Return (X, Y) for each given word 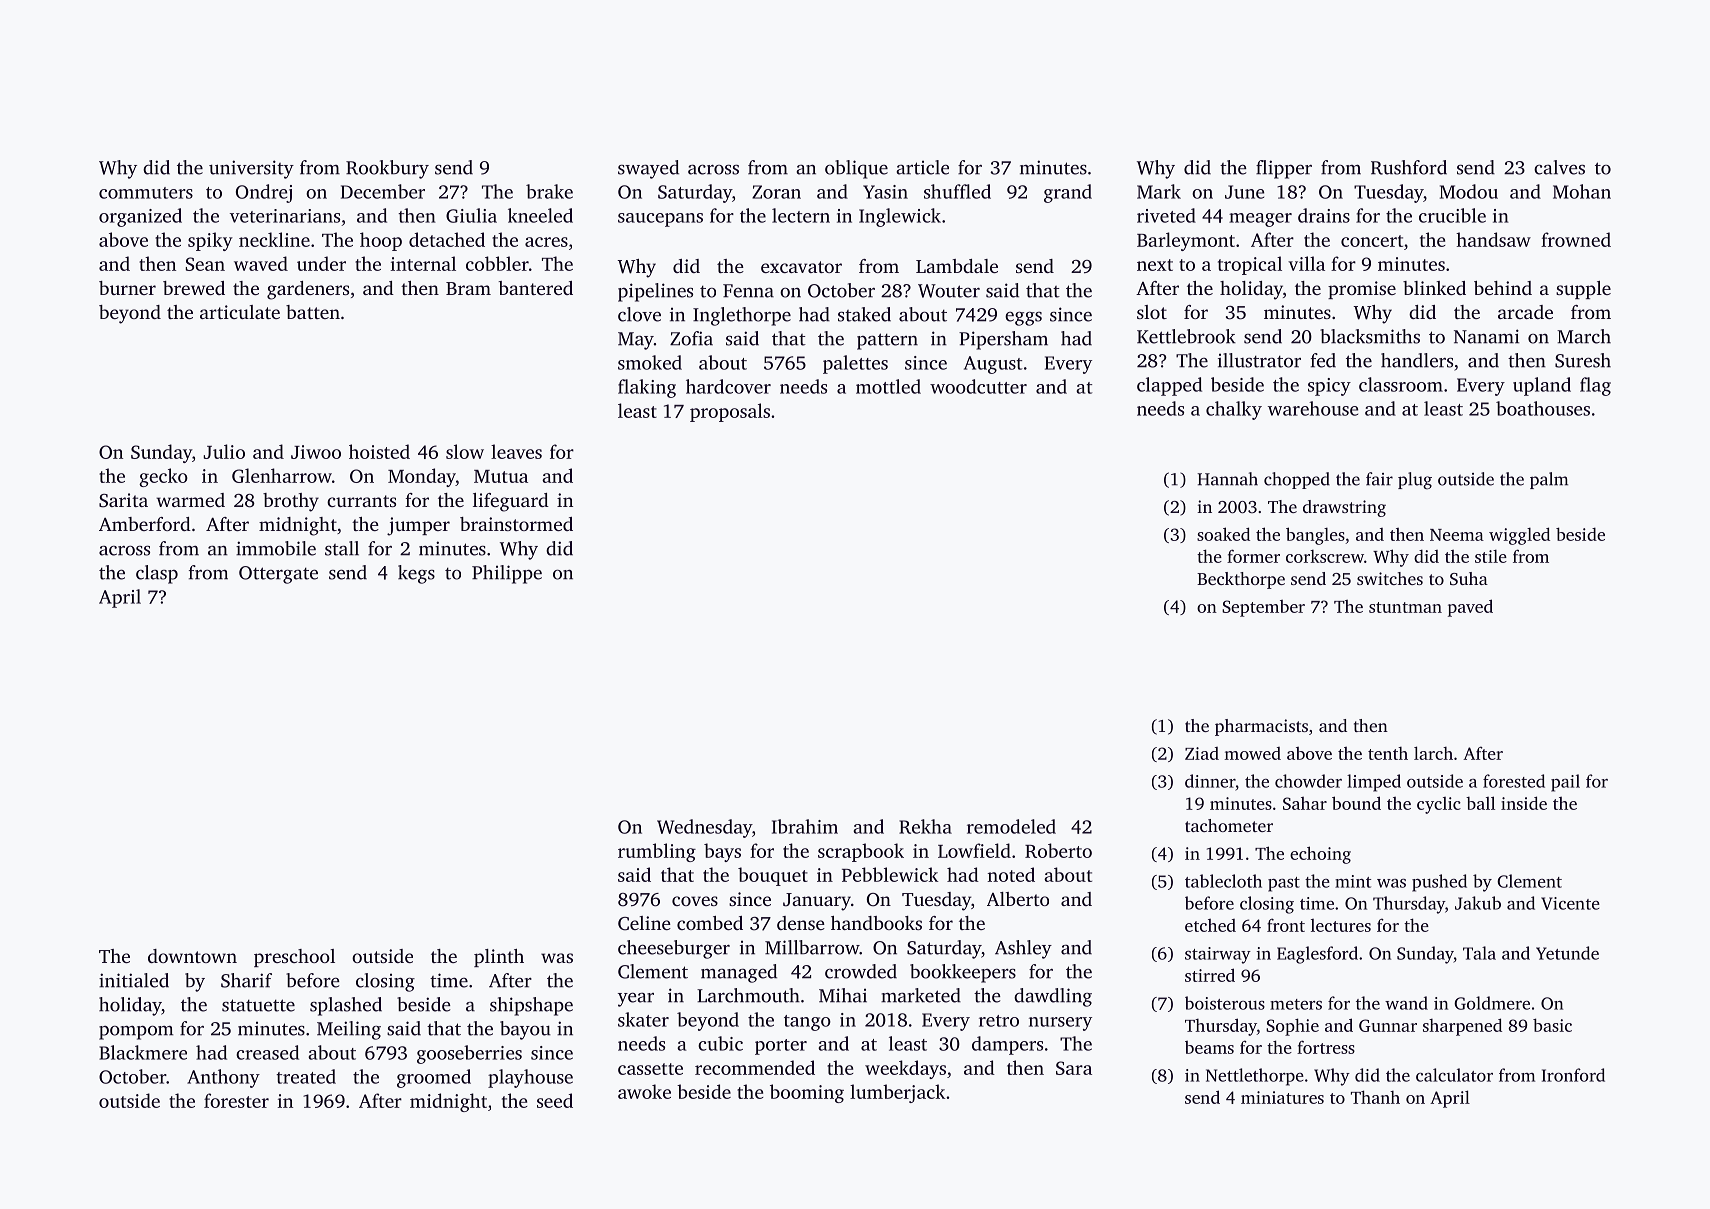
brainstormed (516, 524)
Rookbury (387, 169)
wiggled (1519, 536)
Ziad (1202, 753)
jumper (418, 526)
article (922, 167)
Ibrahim (805, 826)
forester (236, 1100)
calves (1559, 167)
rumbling (657, 852)
